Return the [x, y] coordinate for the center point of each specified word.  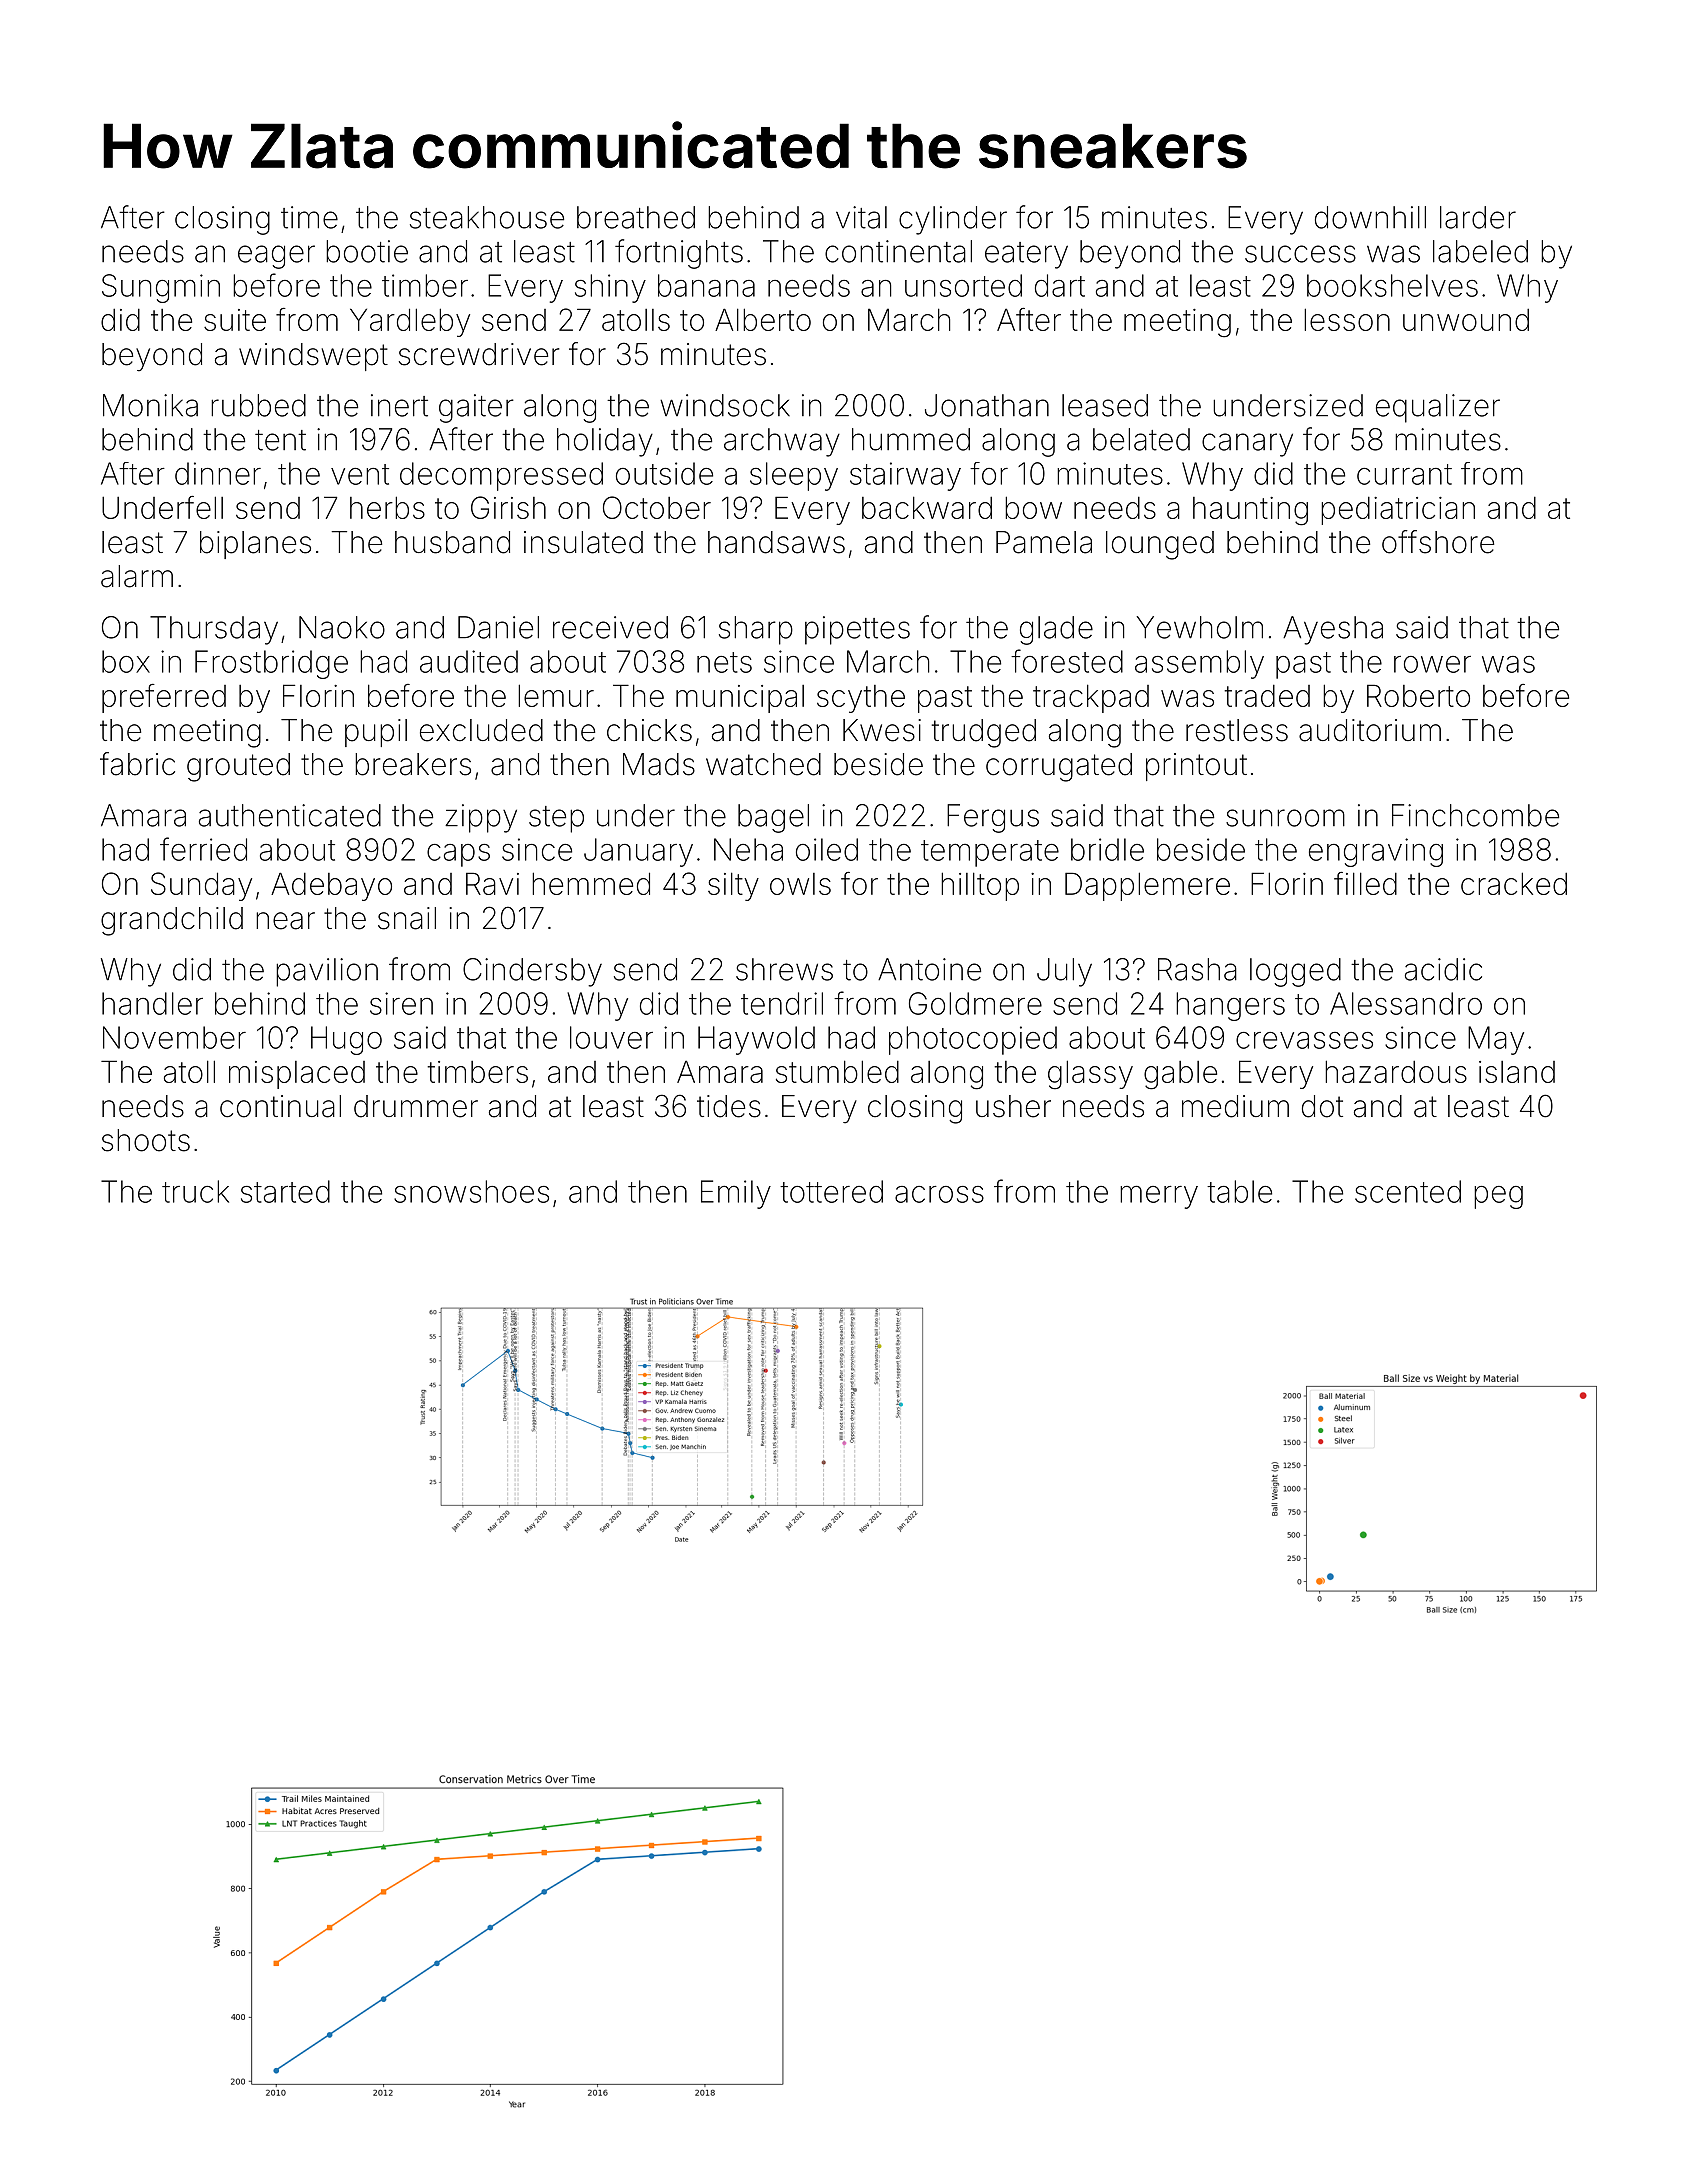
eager [276, 257]
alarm [137, 576]
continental [898, 251]
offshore [1438, 542]
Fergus [993, 818]
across [939, 1194]
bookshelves [1392, 285]
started [285, 1191]
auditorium [1370, 730]
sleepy [794, 476]
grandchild [172, 921]
